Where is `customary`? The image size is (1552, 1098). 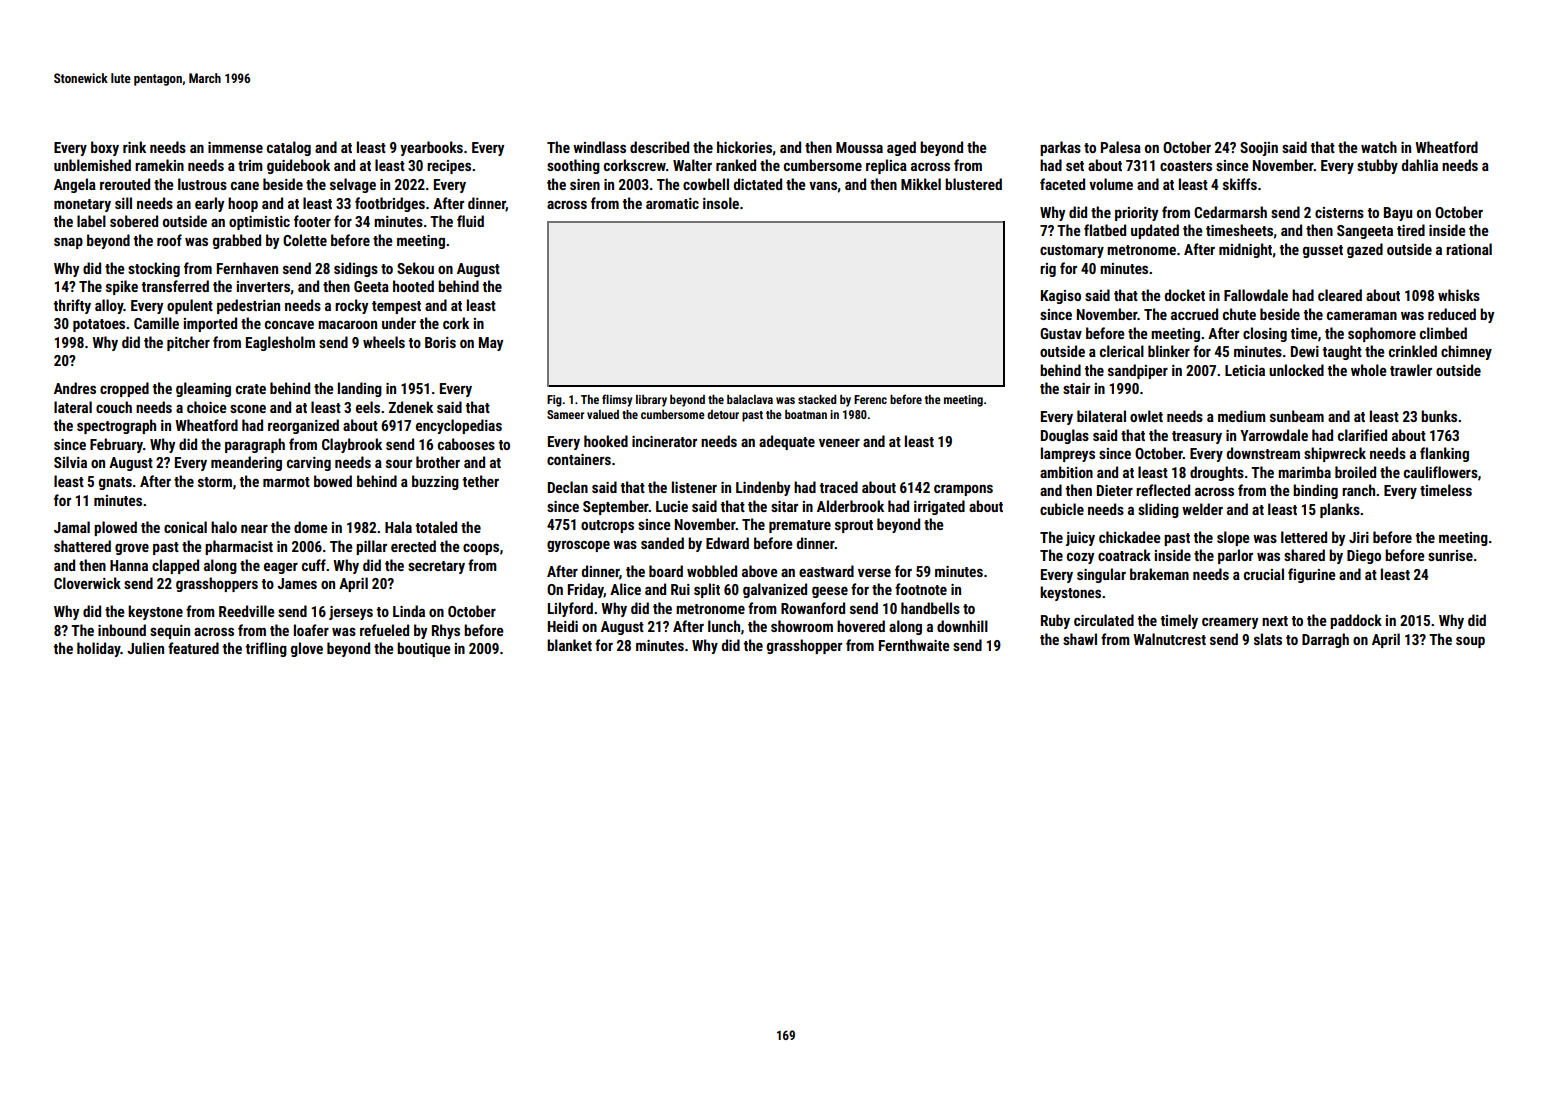
customary is located at coordinates (1072, 251).
